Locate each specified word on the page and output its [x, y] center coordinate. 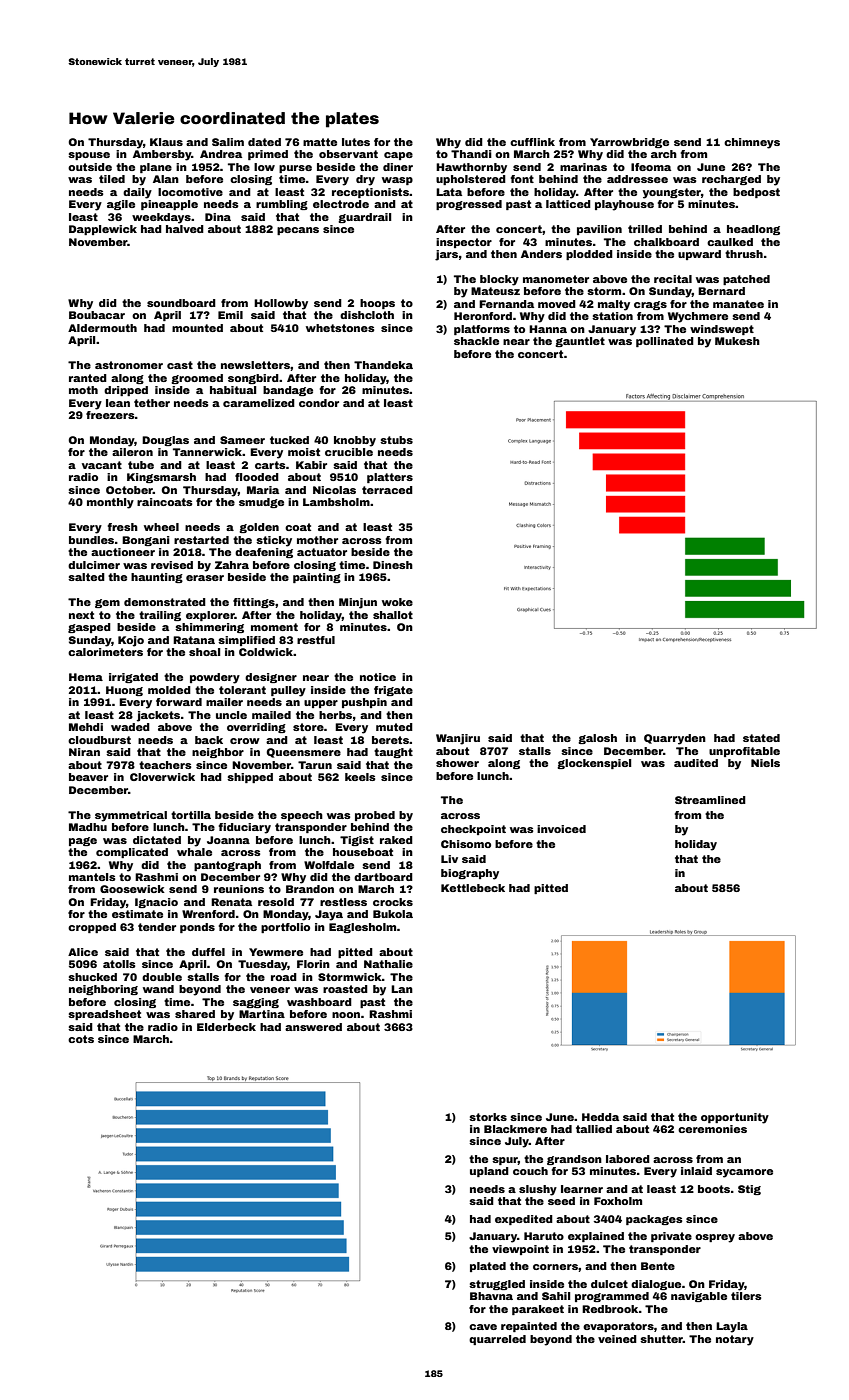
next [81, 615]
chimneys [752, 143]
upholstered [471, 180]
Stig [749, 1190]
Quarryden [675, 739]
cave [483, 1327]
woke [397, 602]
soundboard [181, 303]
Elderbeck [226, 1027]
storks [488, 1117]
